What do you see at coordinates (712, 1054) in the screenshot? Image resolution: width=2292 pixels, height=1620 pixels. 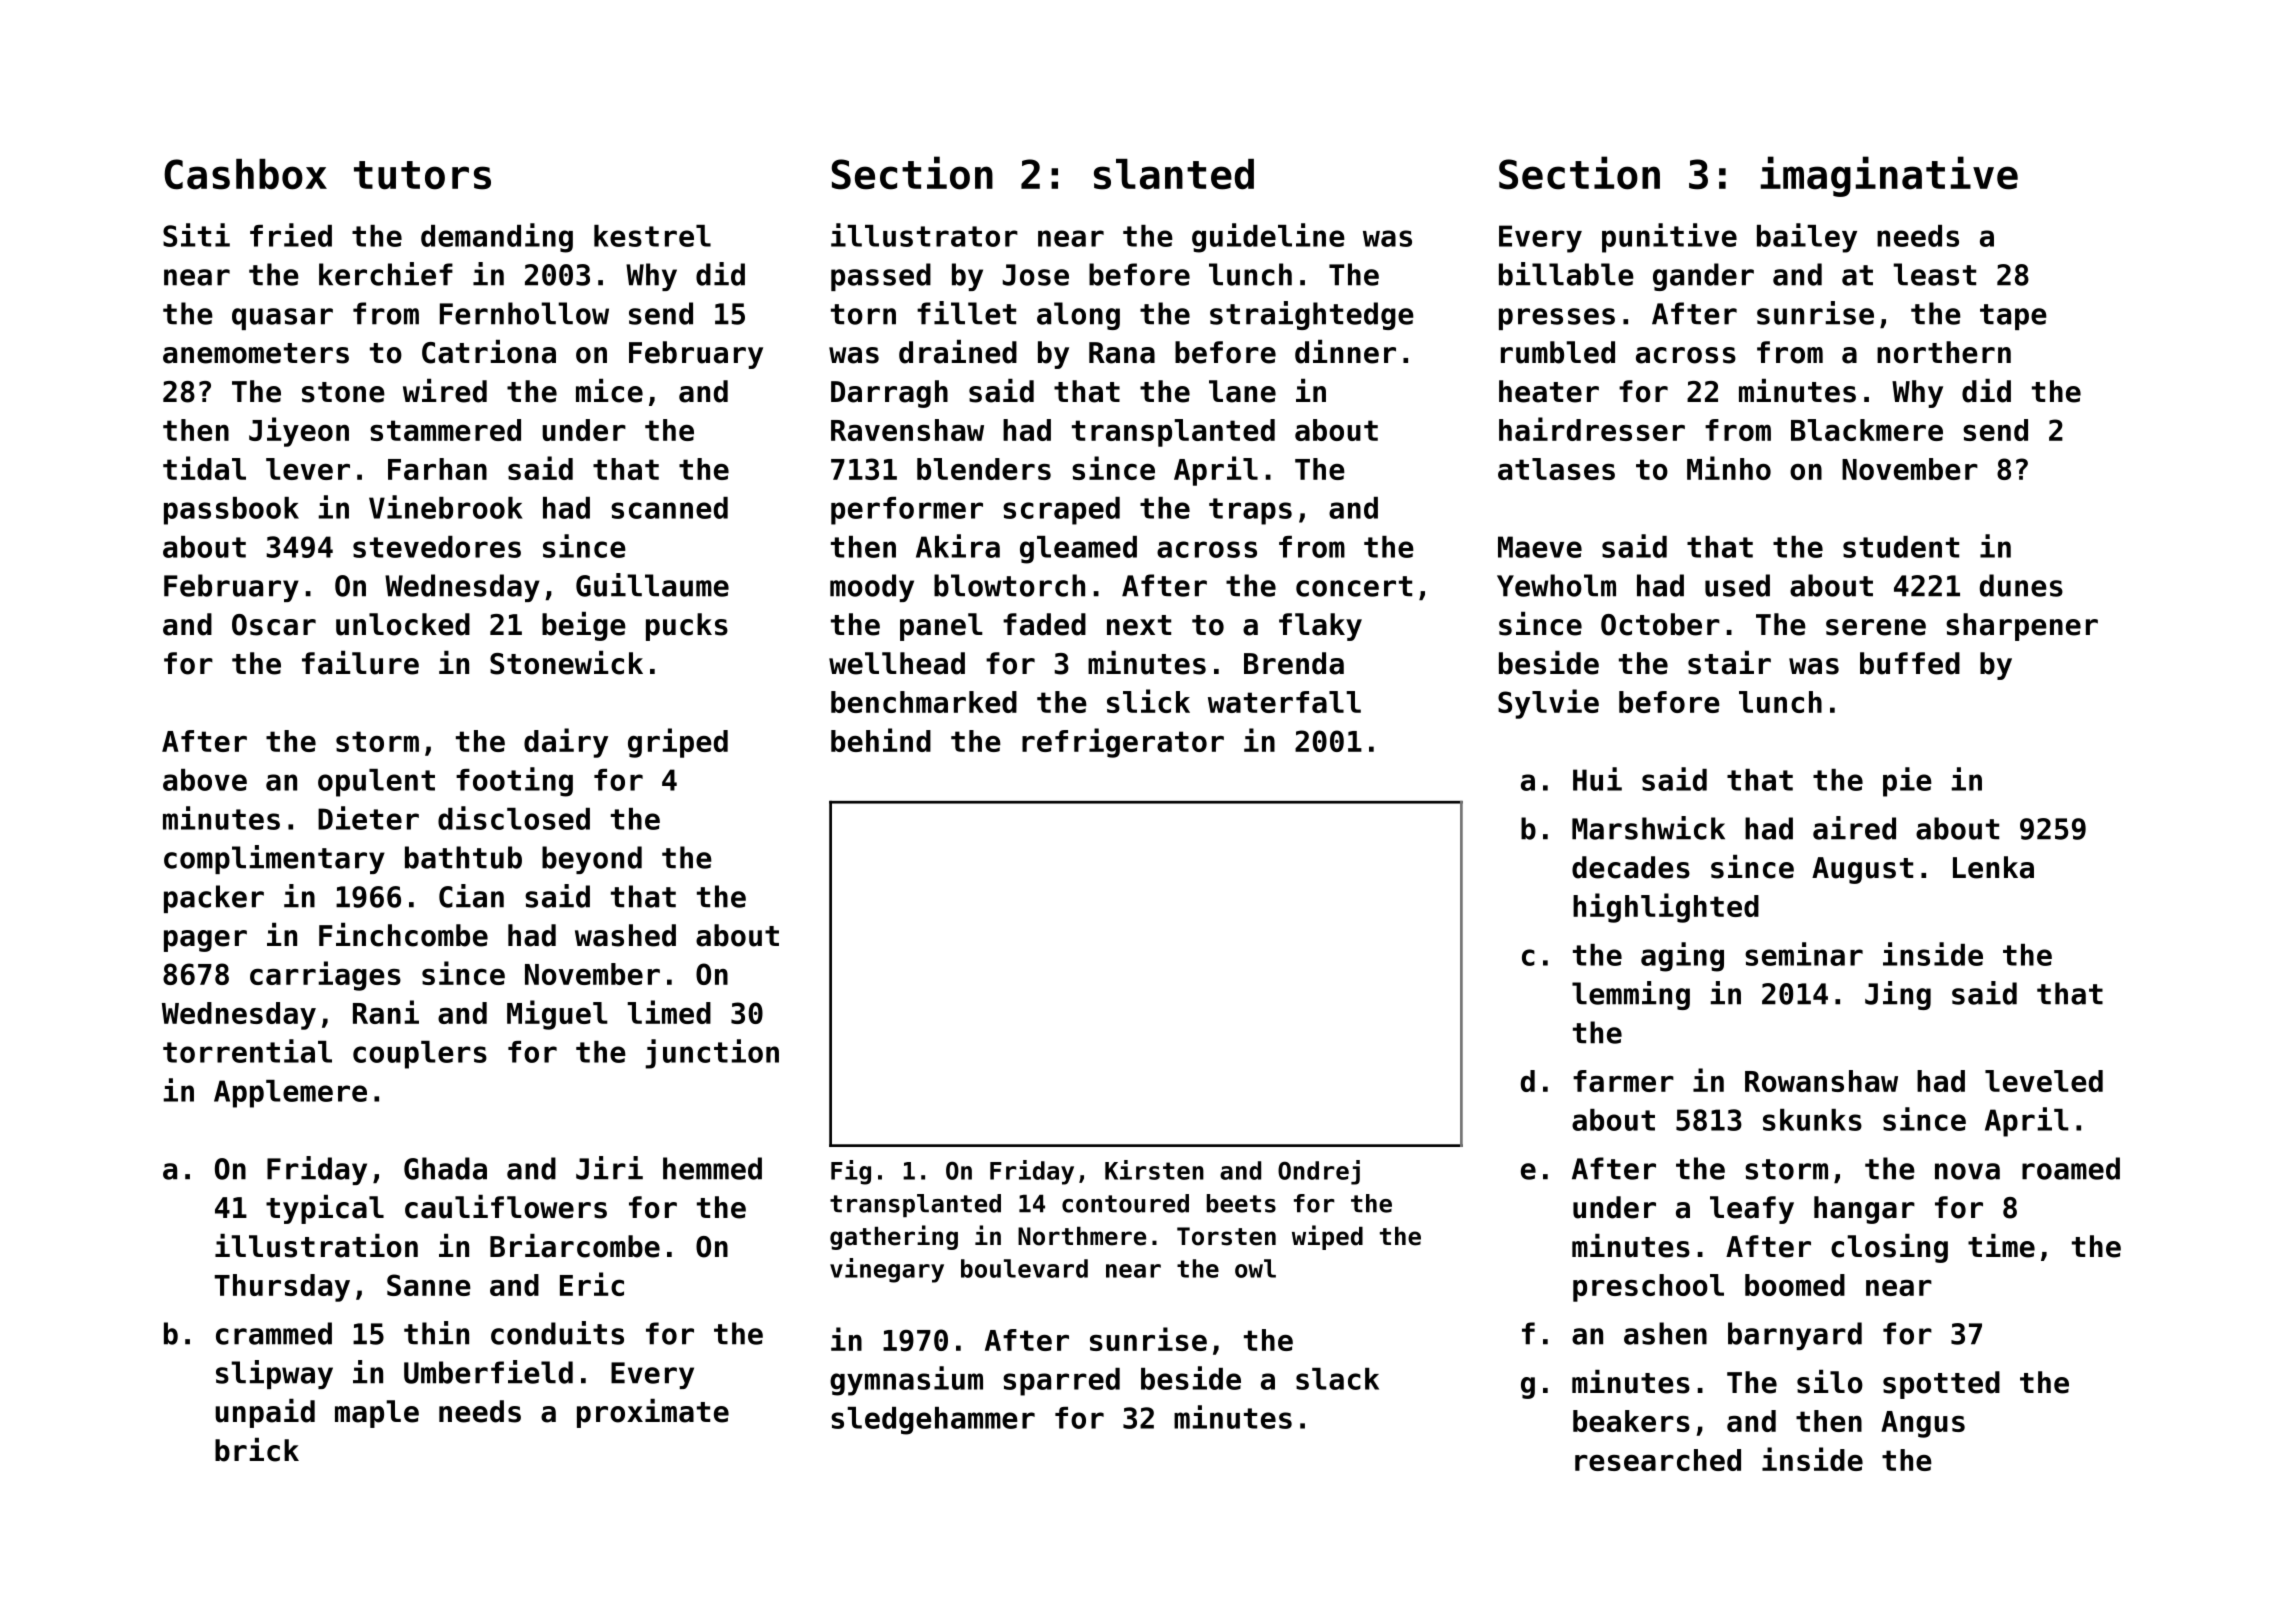 I see `junction` at bounding box center [712, 1054].
